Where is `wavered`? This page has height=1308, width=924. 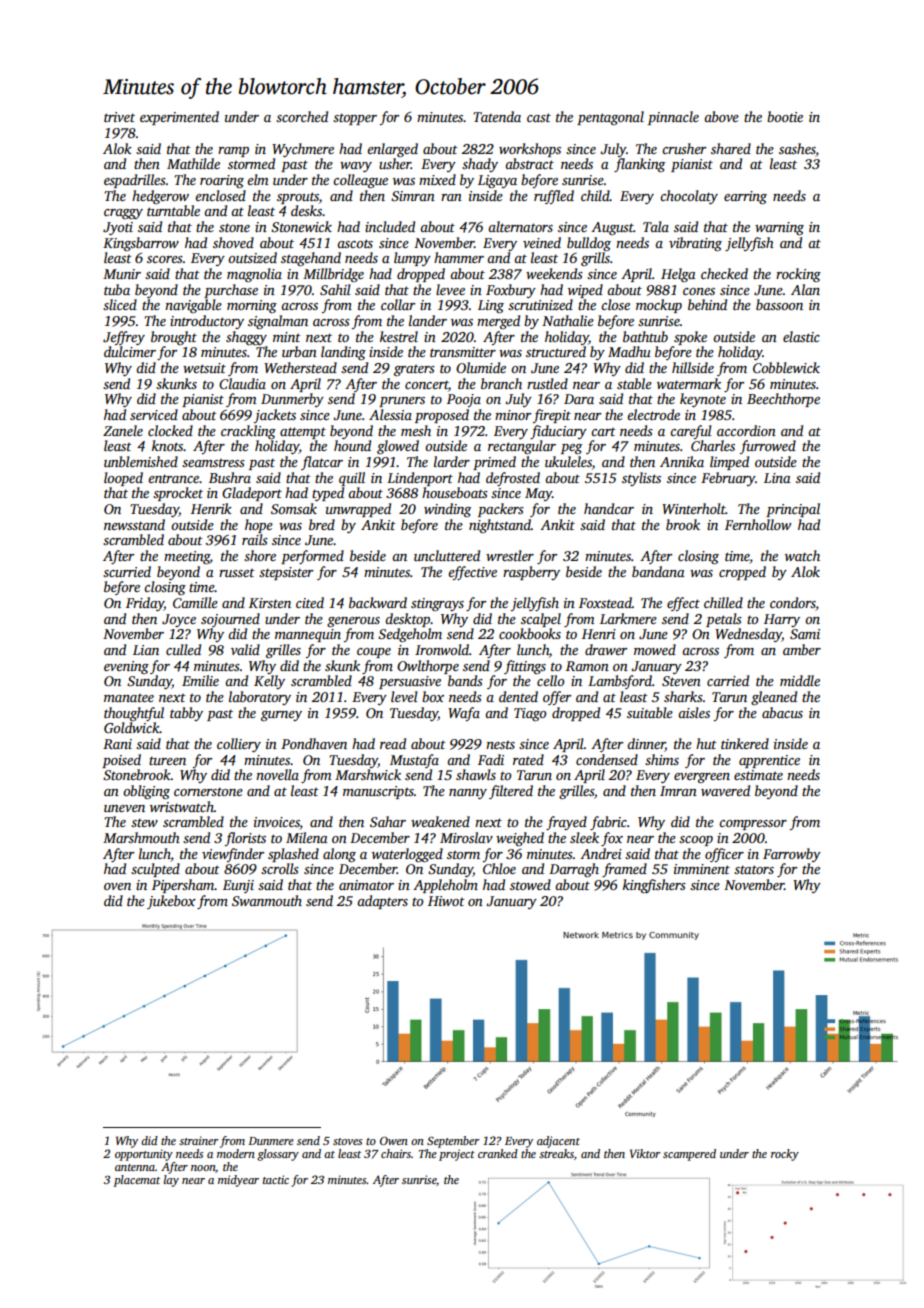
wavered is located at coordinates (725, 790).
